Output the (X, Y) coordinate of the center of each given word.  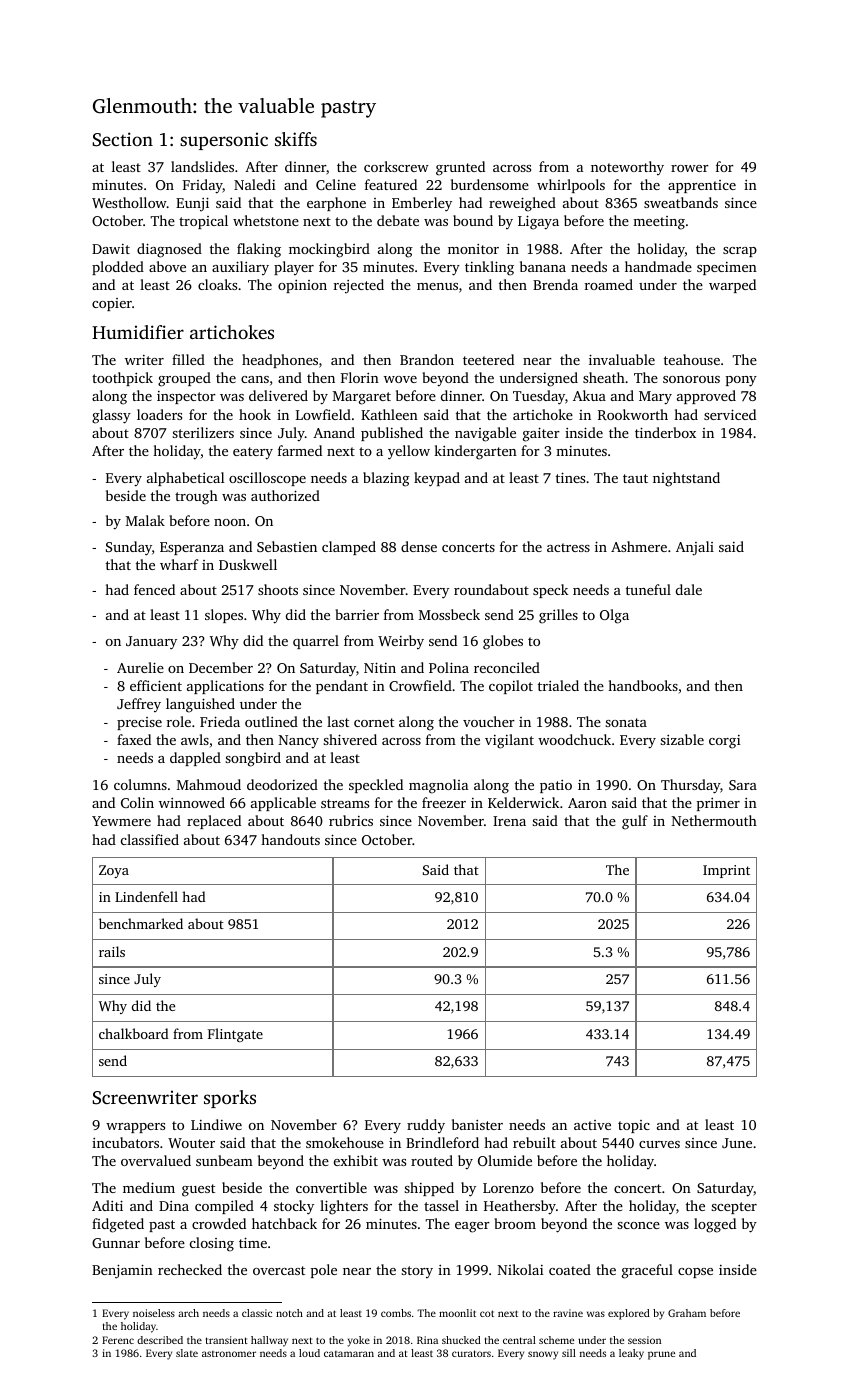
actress (568, 547)
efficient (156, 685)
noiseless (154, 1313)
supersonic (224, 141)
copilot (511, 687)
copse (695, 1273)
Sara (743, 785)
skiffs (296, 139)
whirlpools (571, 186)
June (737, 1143)
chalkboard (133, 1033)
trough (196, 497)
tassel (441, 1205)
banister (477, 1124)
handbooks (643, 685)
